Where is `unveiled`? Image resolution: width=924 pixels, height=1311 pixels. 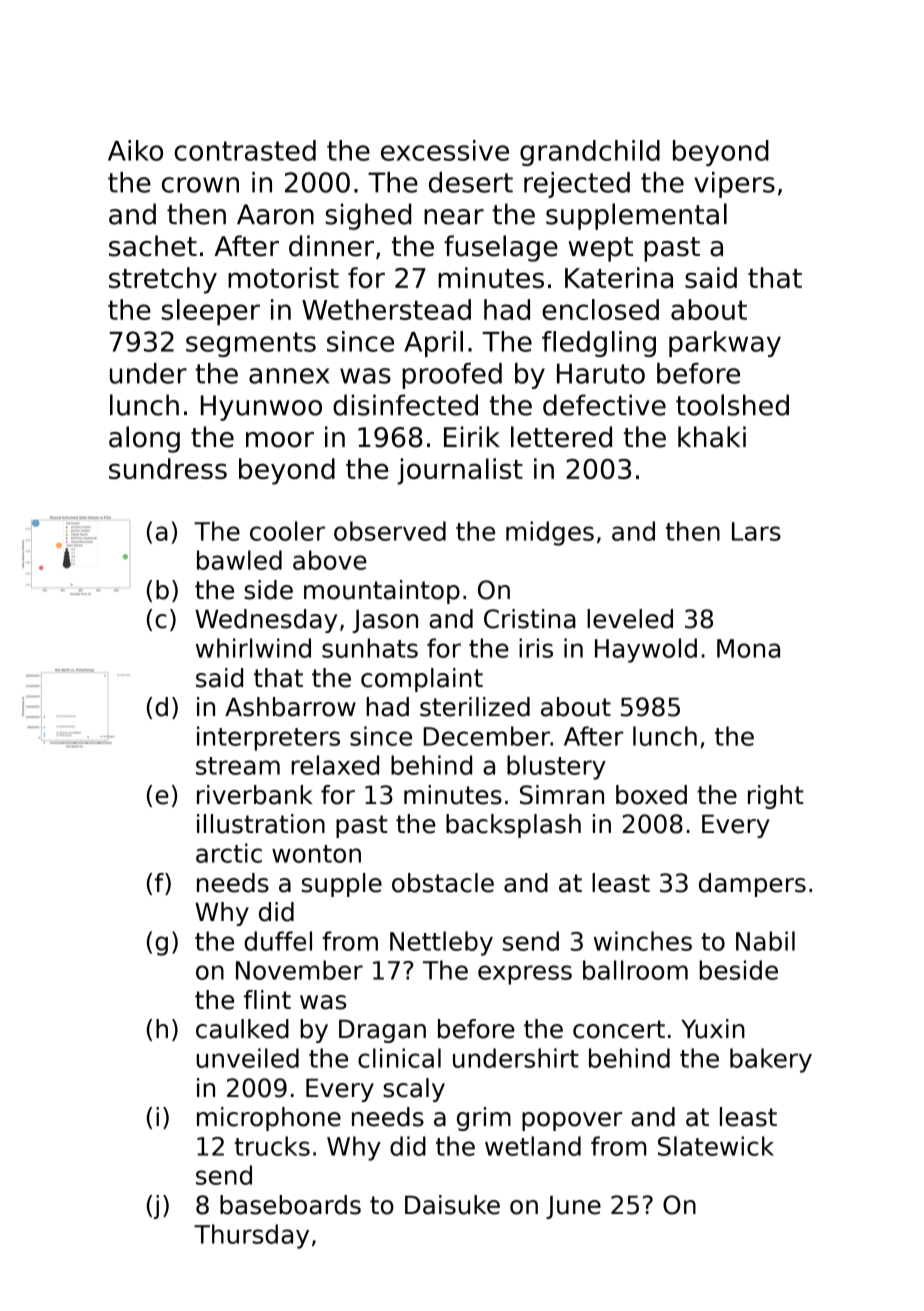
unveiled is located at coordinates (248, 1058).
